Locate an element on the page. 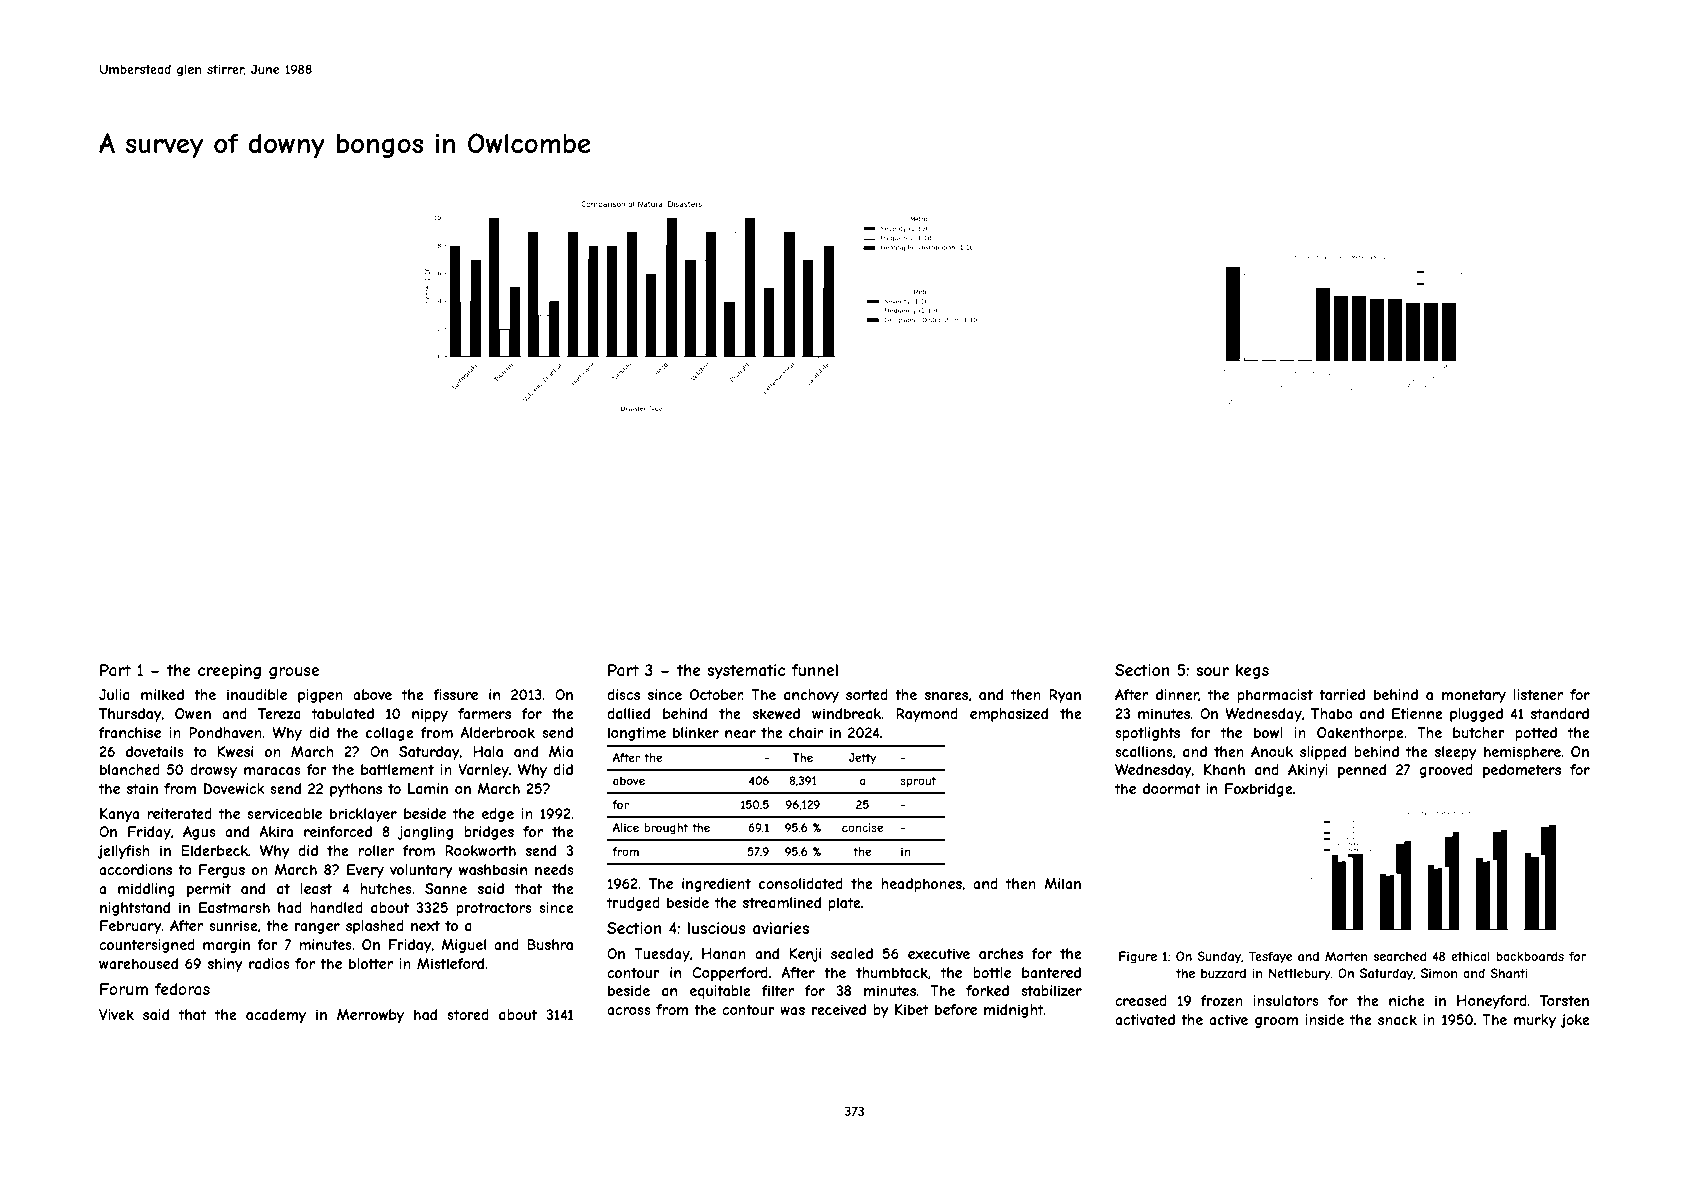 Image resolution: width=1689 pixels, height=1195 pixels. received is located at coordinates (839, 1009).
